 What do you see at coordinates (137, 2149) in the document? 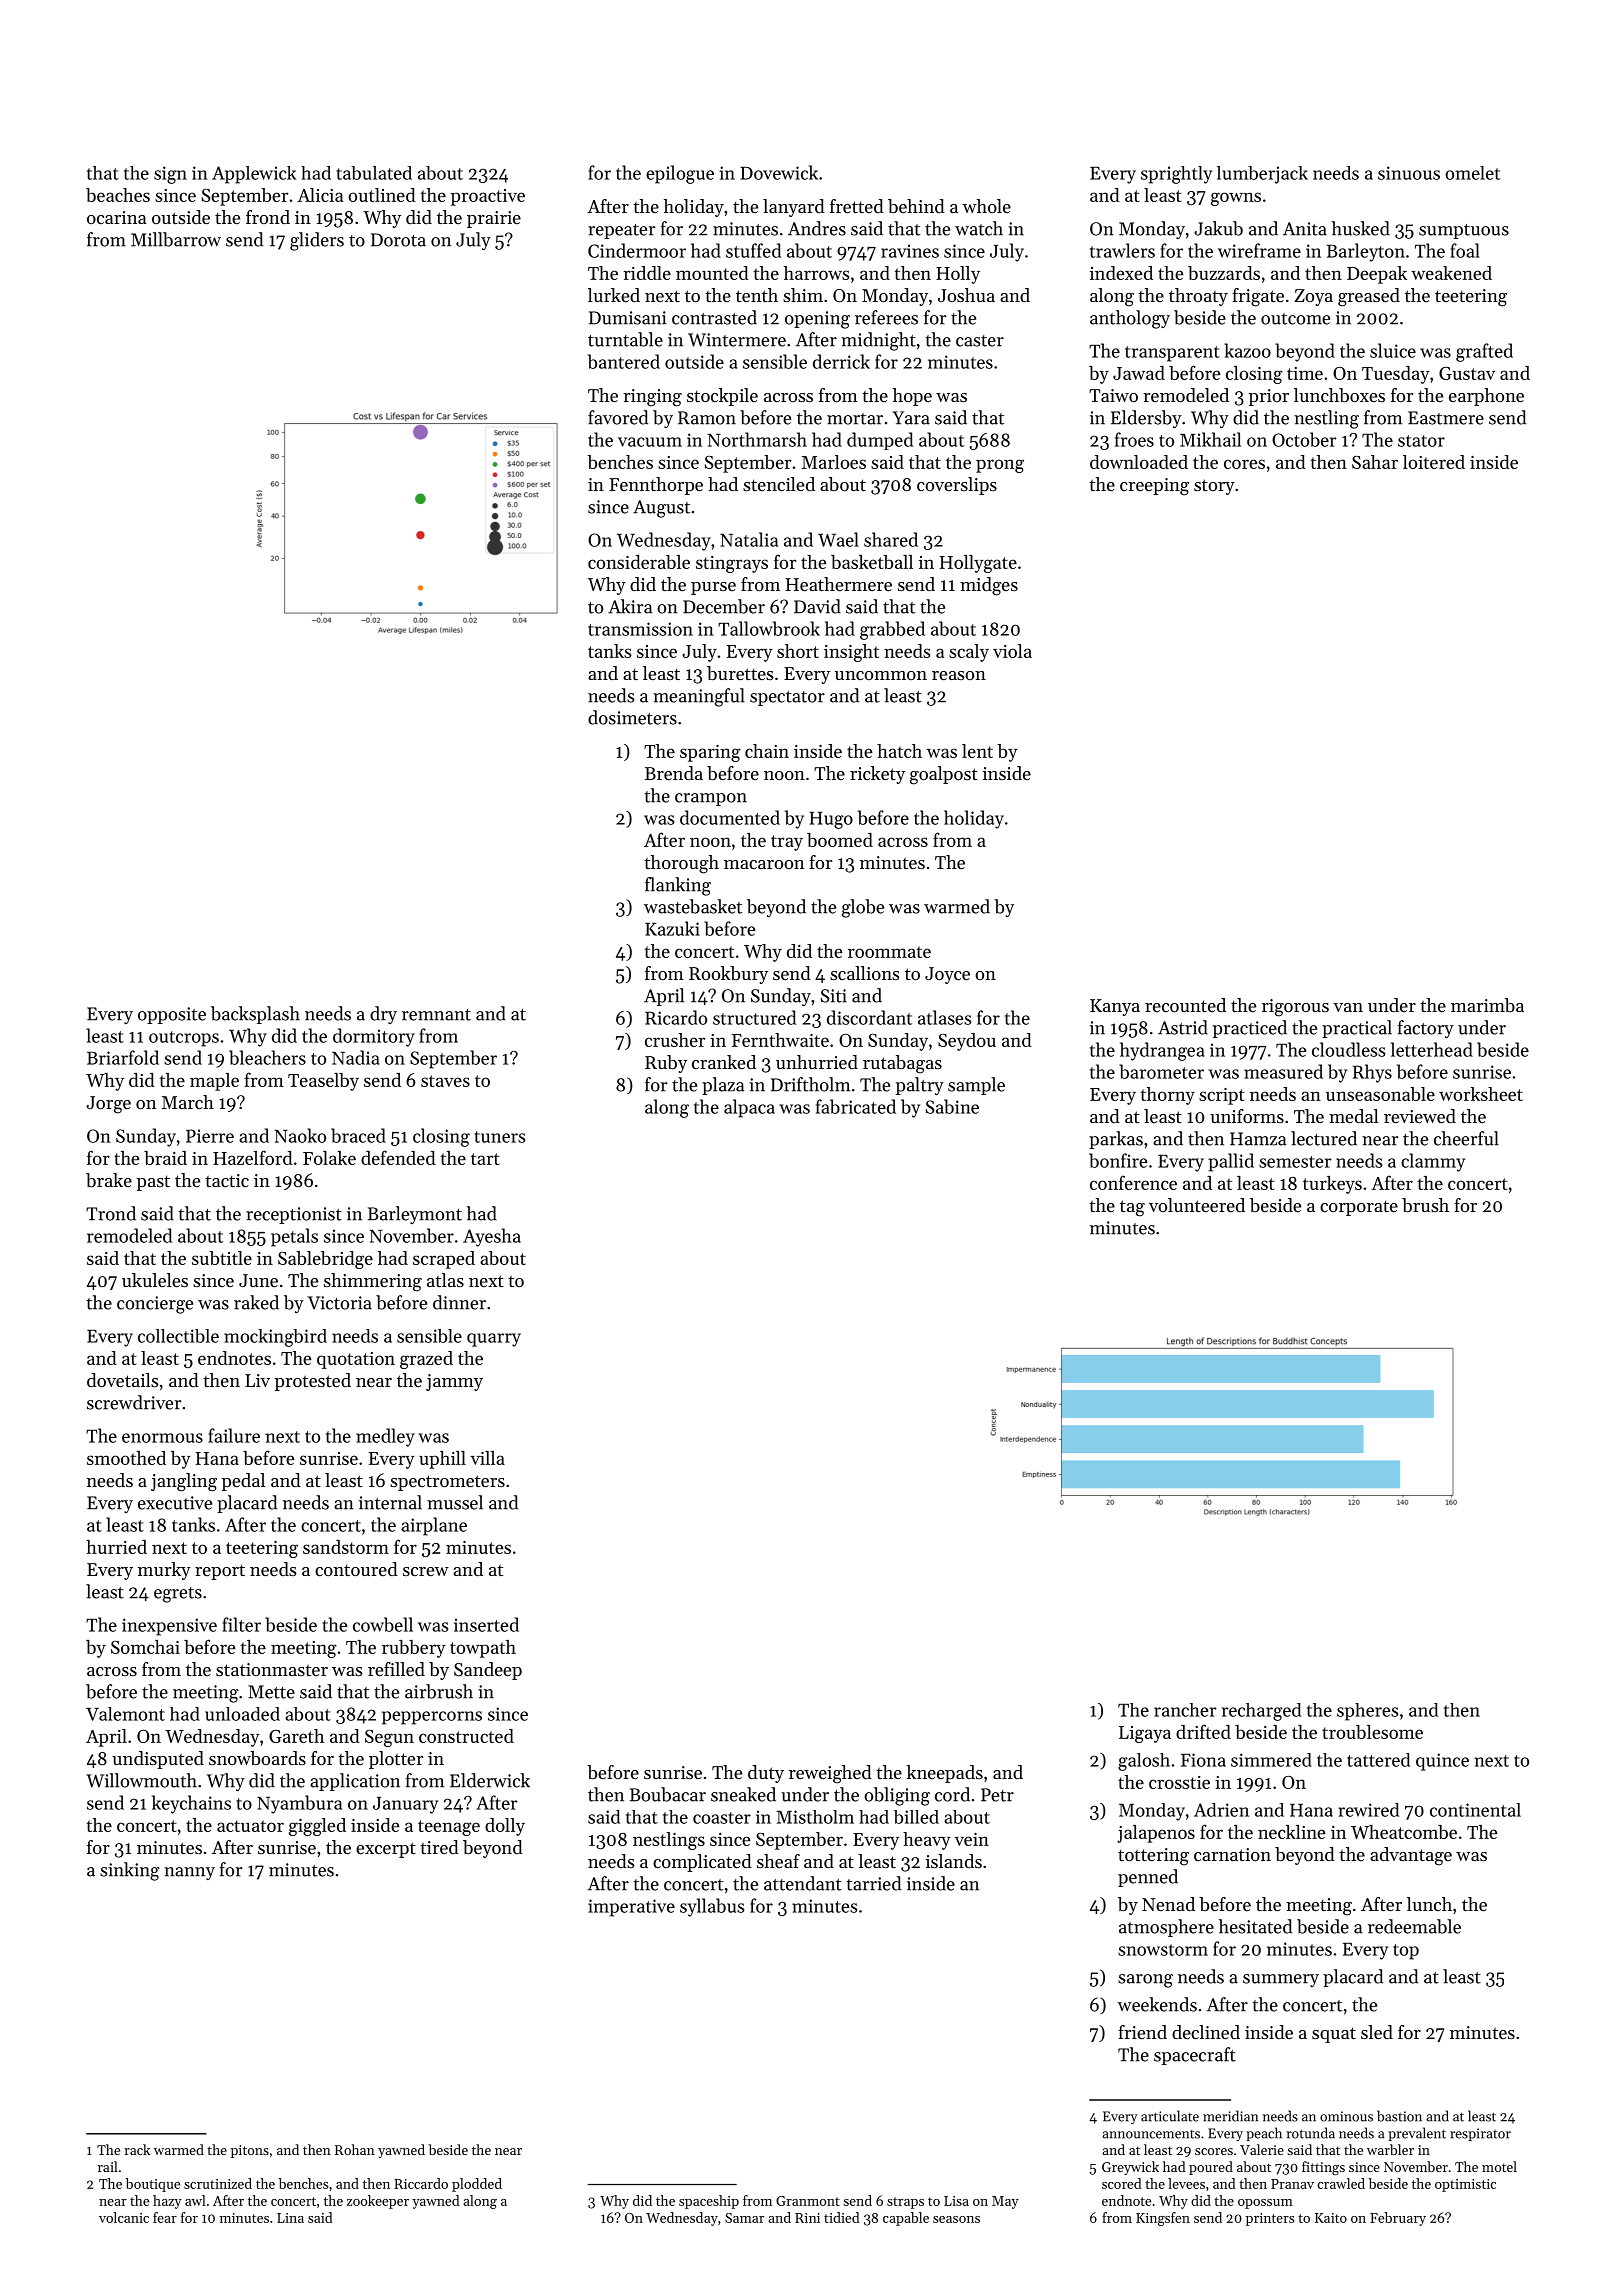
I see `rack` at bounding box center [137, 2149].
